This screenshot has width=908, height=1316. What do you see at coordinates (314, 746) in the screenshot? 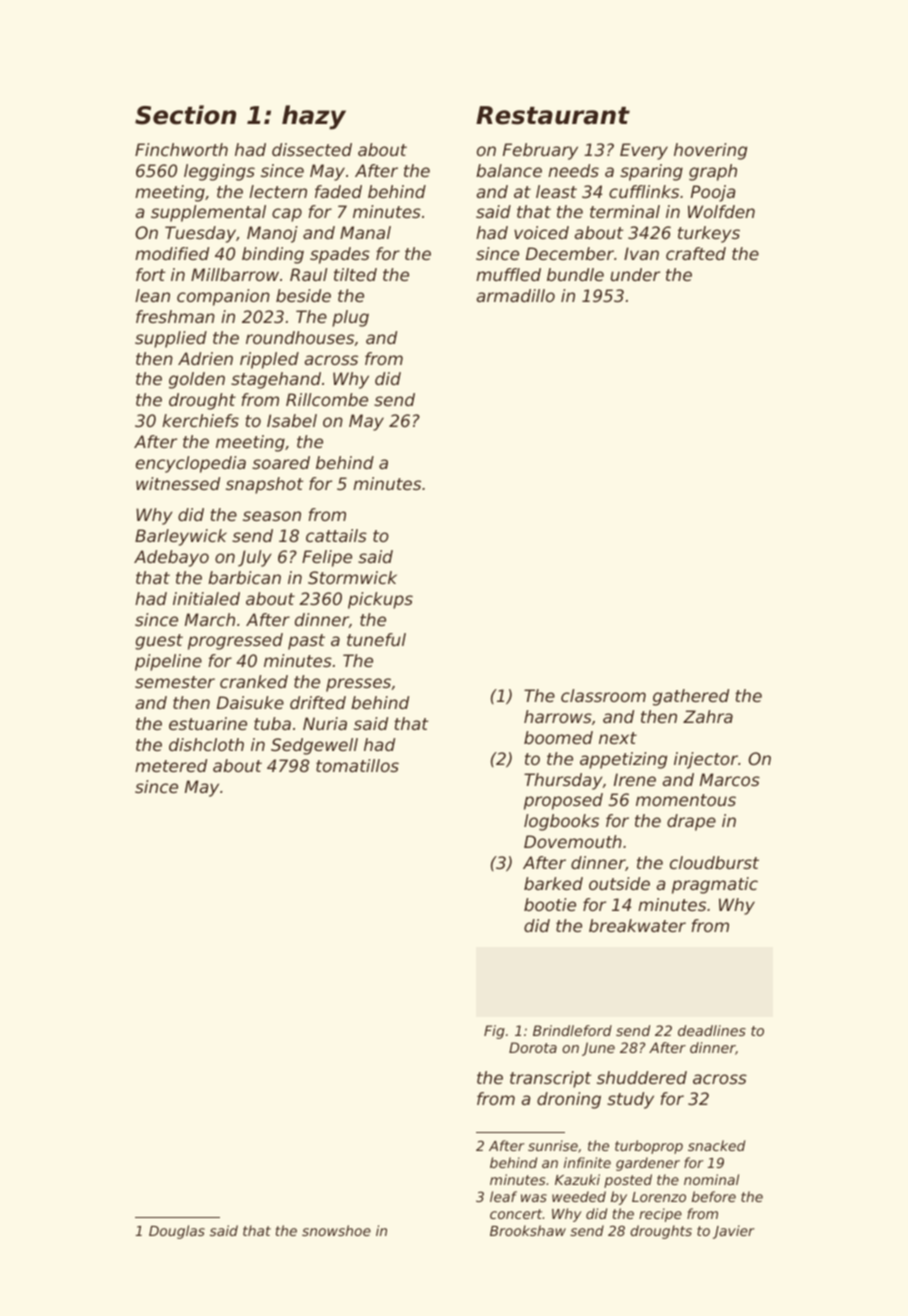
I see `Sedgewell` at bounding box center [314, 746].
